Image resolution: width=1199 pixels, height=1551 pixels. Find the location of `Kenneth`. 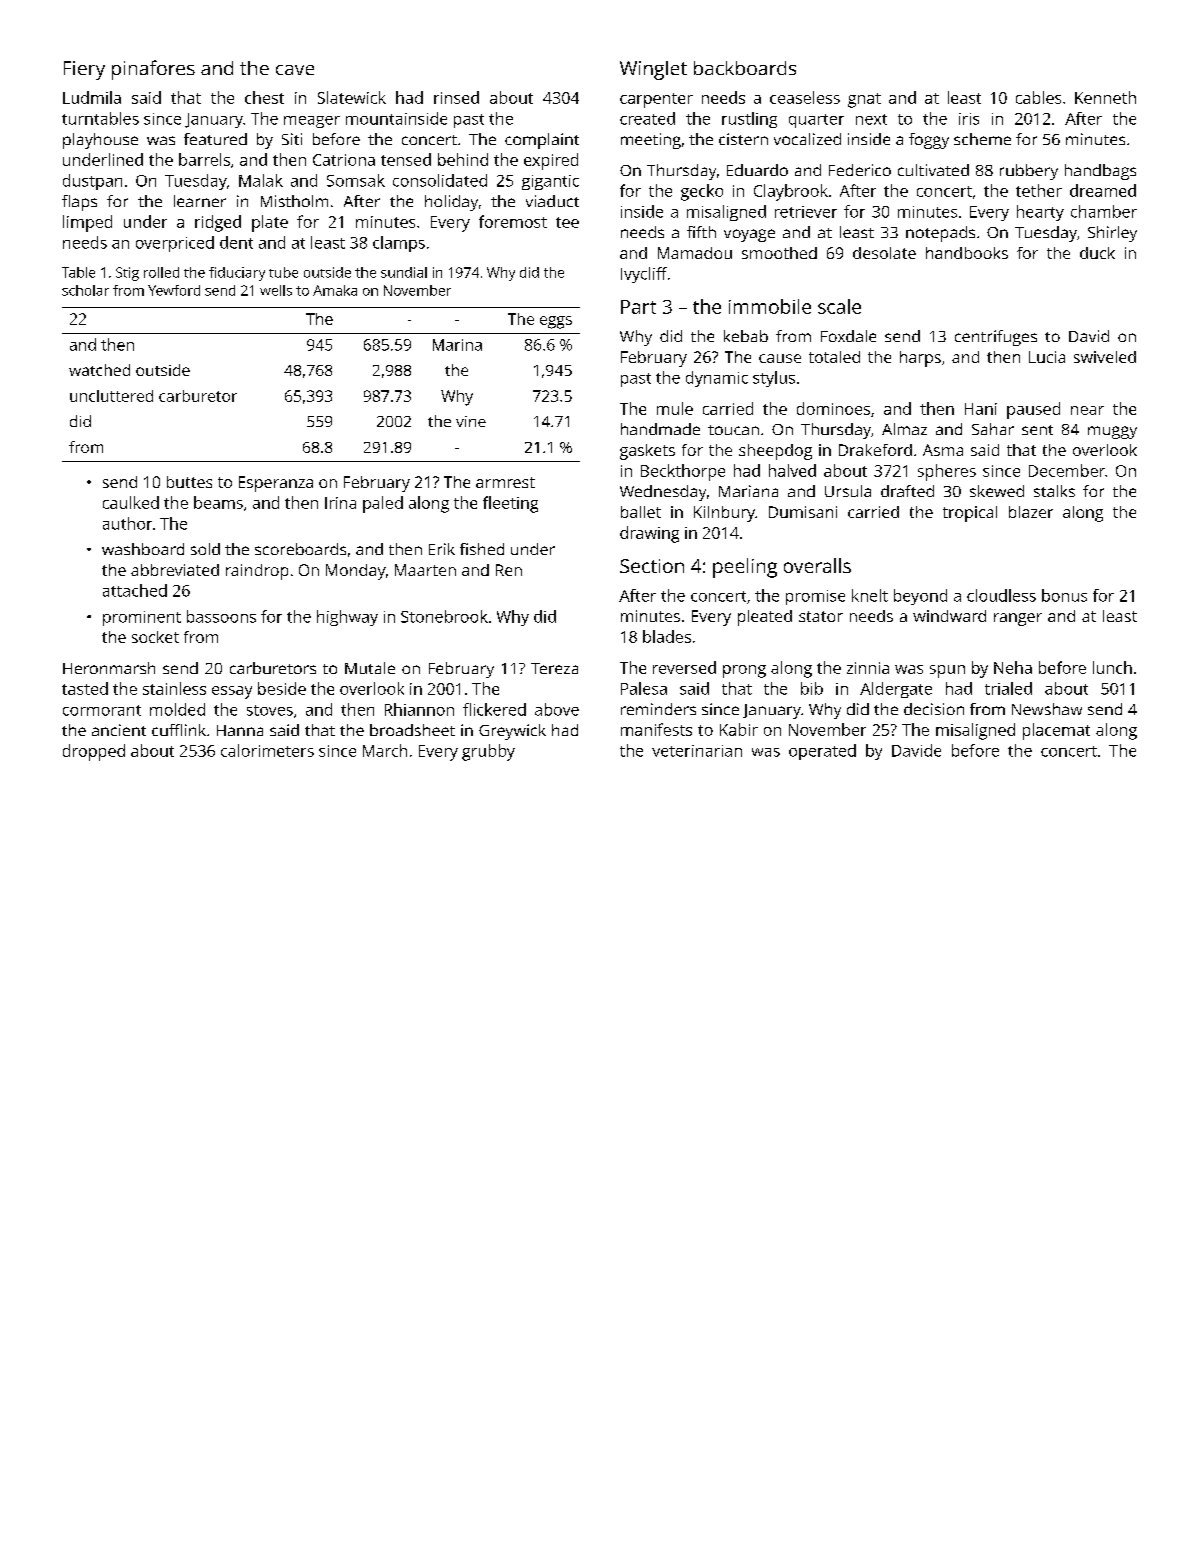

Kenneth is located at coordinates (1105, 97).
